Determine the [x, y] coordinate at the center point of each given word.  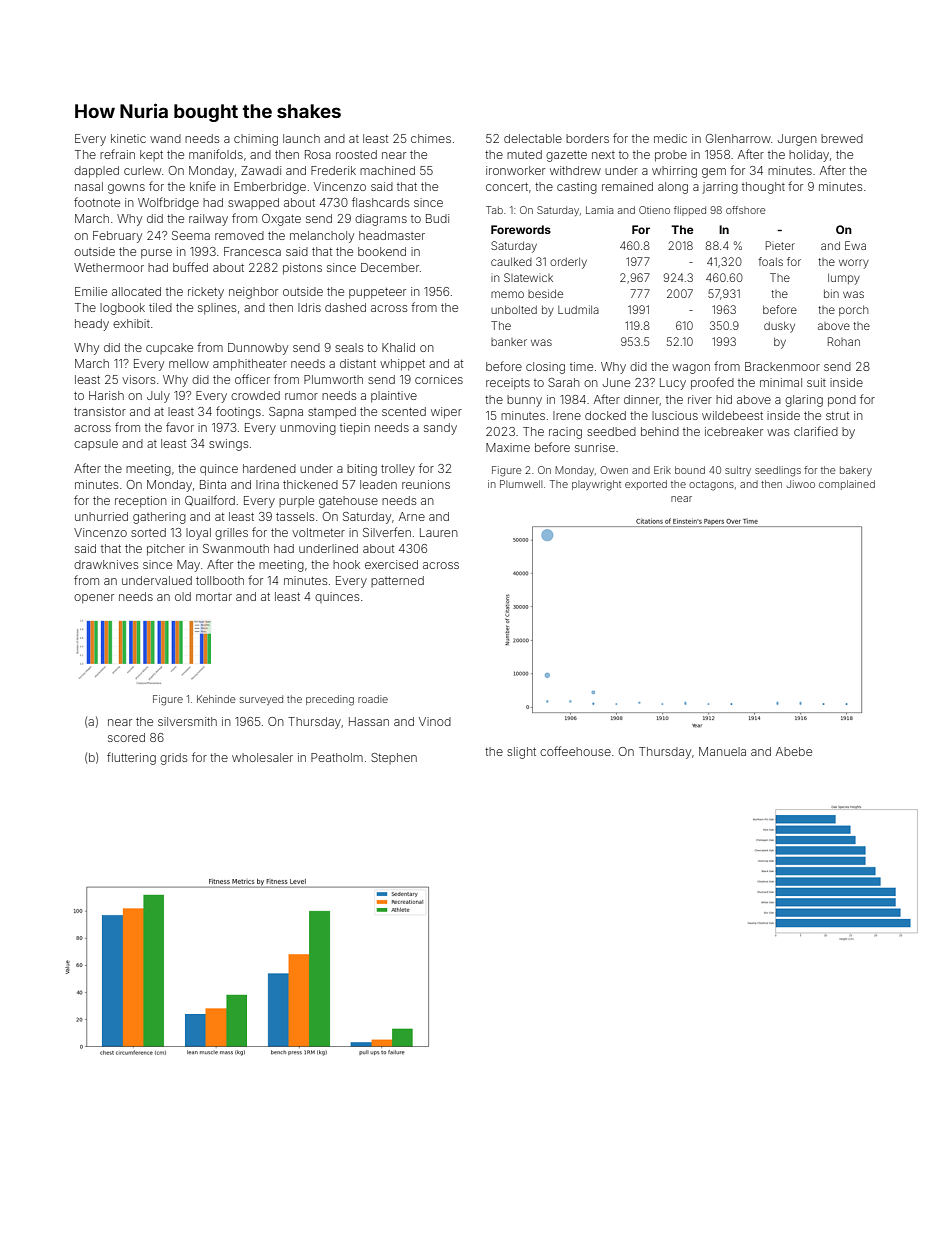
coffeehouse [575, 751]
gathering [159, 518]
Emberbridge [270, 188]
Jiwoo [801, 484]
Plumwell [521, 484]
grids [173, 759]
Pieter [780, 245]
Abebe [794, 751]
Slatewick [528, 277]
